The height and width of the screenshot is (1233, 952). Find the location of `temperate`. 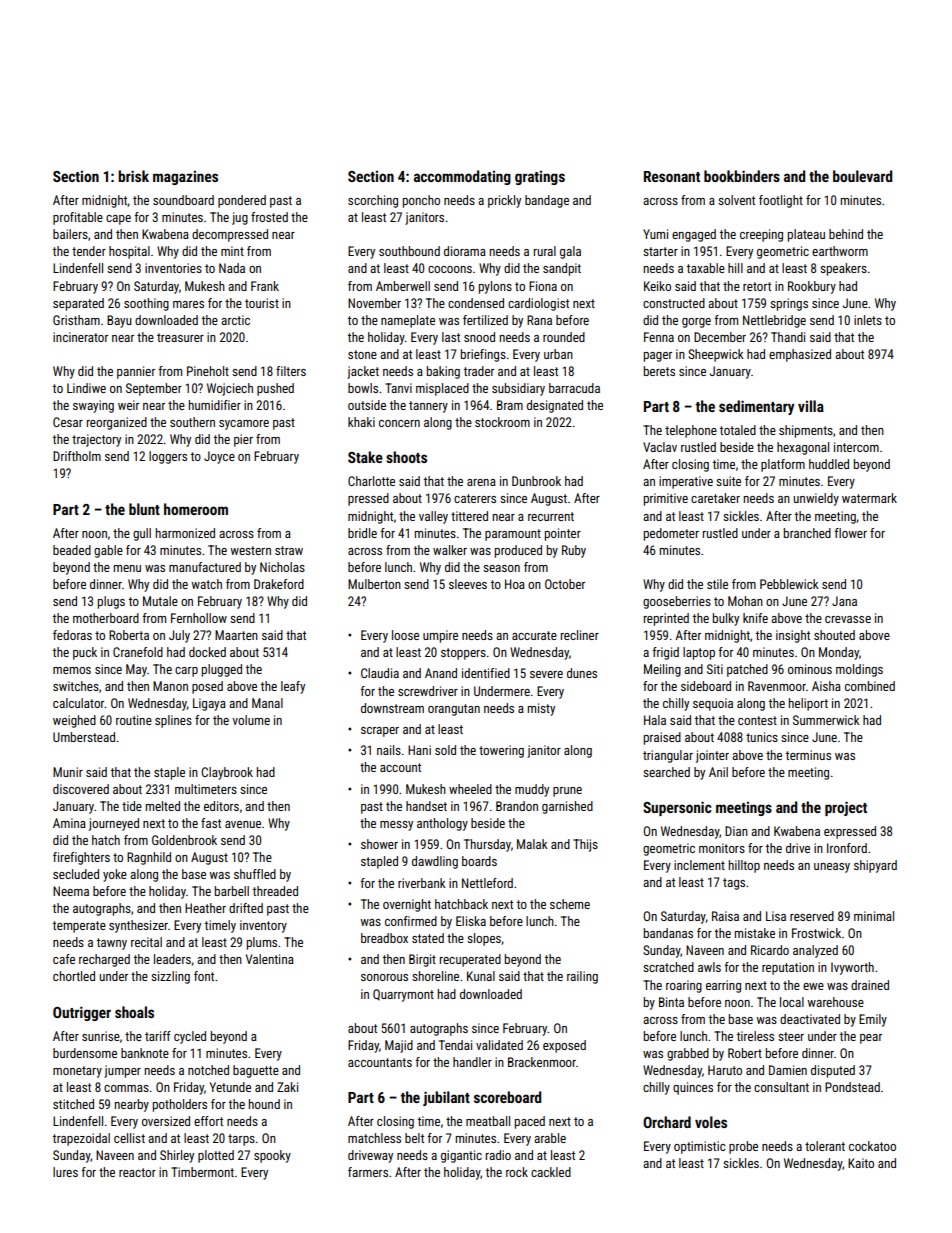

temperate is located at coordinates (79, 927).
